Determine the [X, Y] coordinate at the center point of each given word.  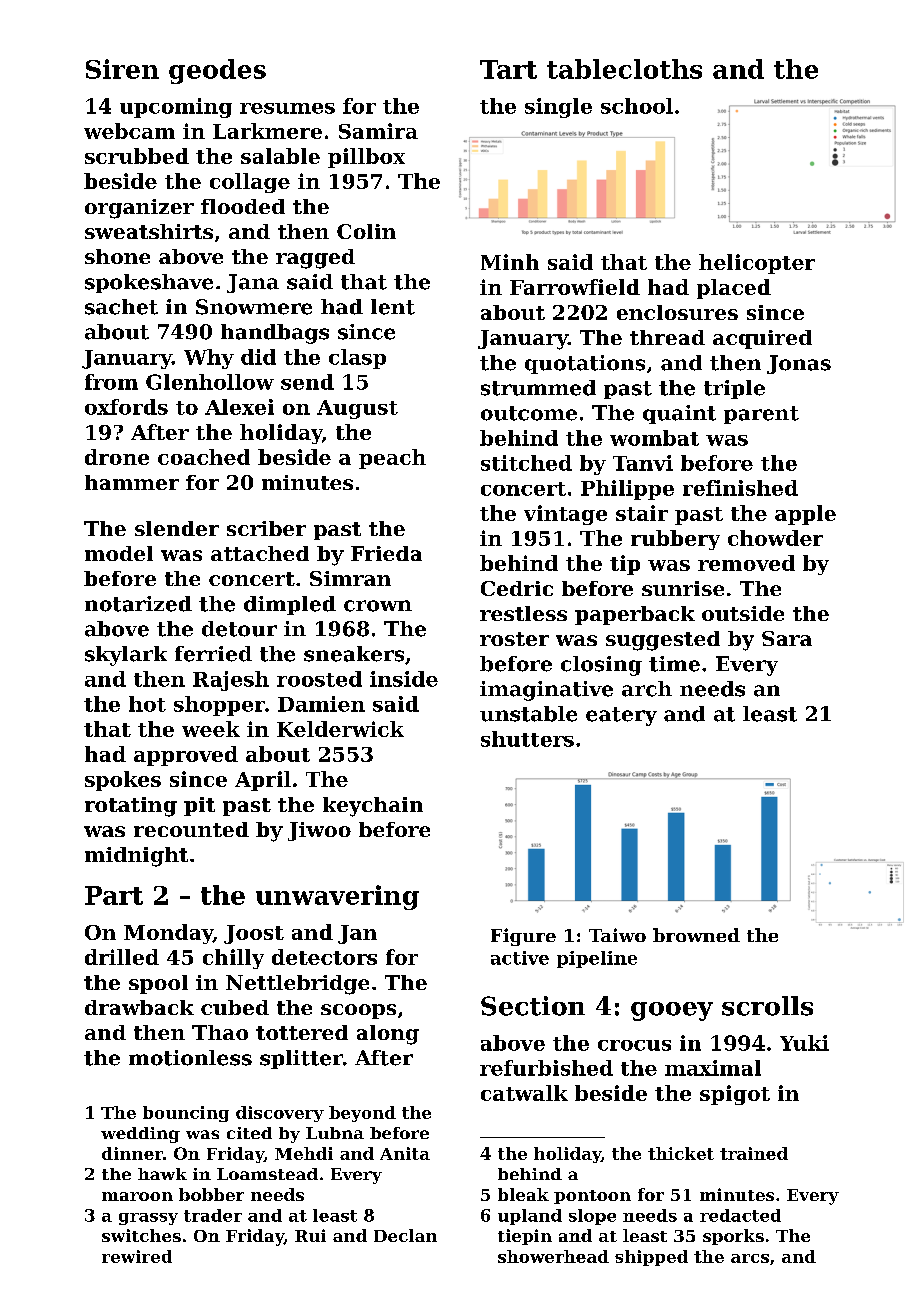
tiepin [525, 1237]
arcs [750, 1258]
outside [743, 613]
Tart [508, 69]
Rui [310, 1235]
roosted [319, 679]
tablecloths [624, 69]
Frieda [386, 553]
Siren [122, 69]
